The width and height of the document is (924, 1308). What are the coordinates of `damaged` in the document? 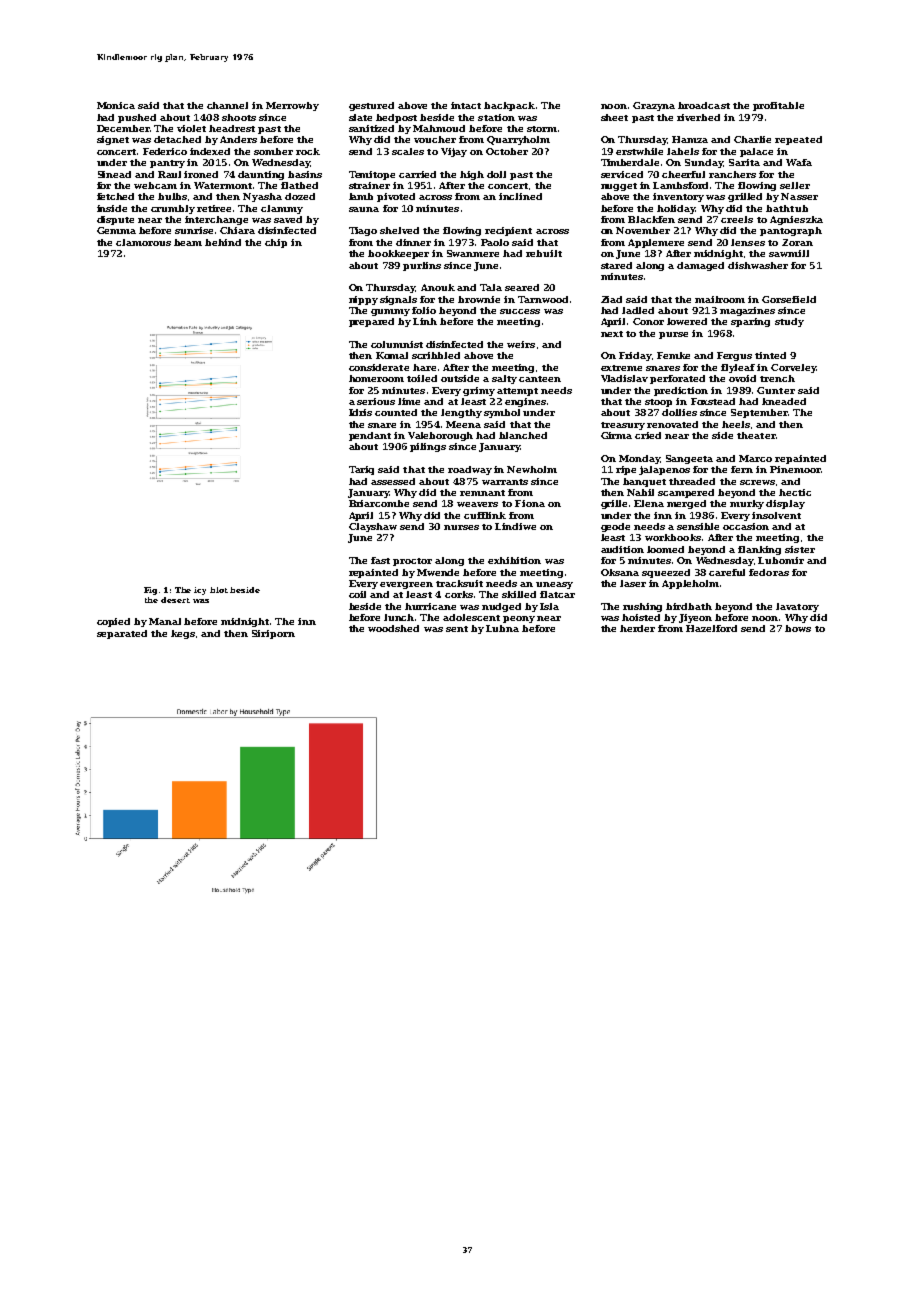 It's located at (700, 266).
